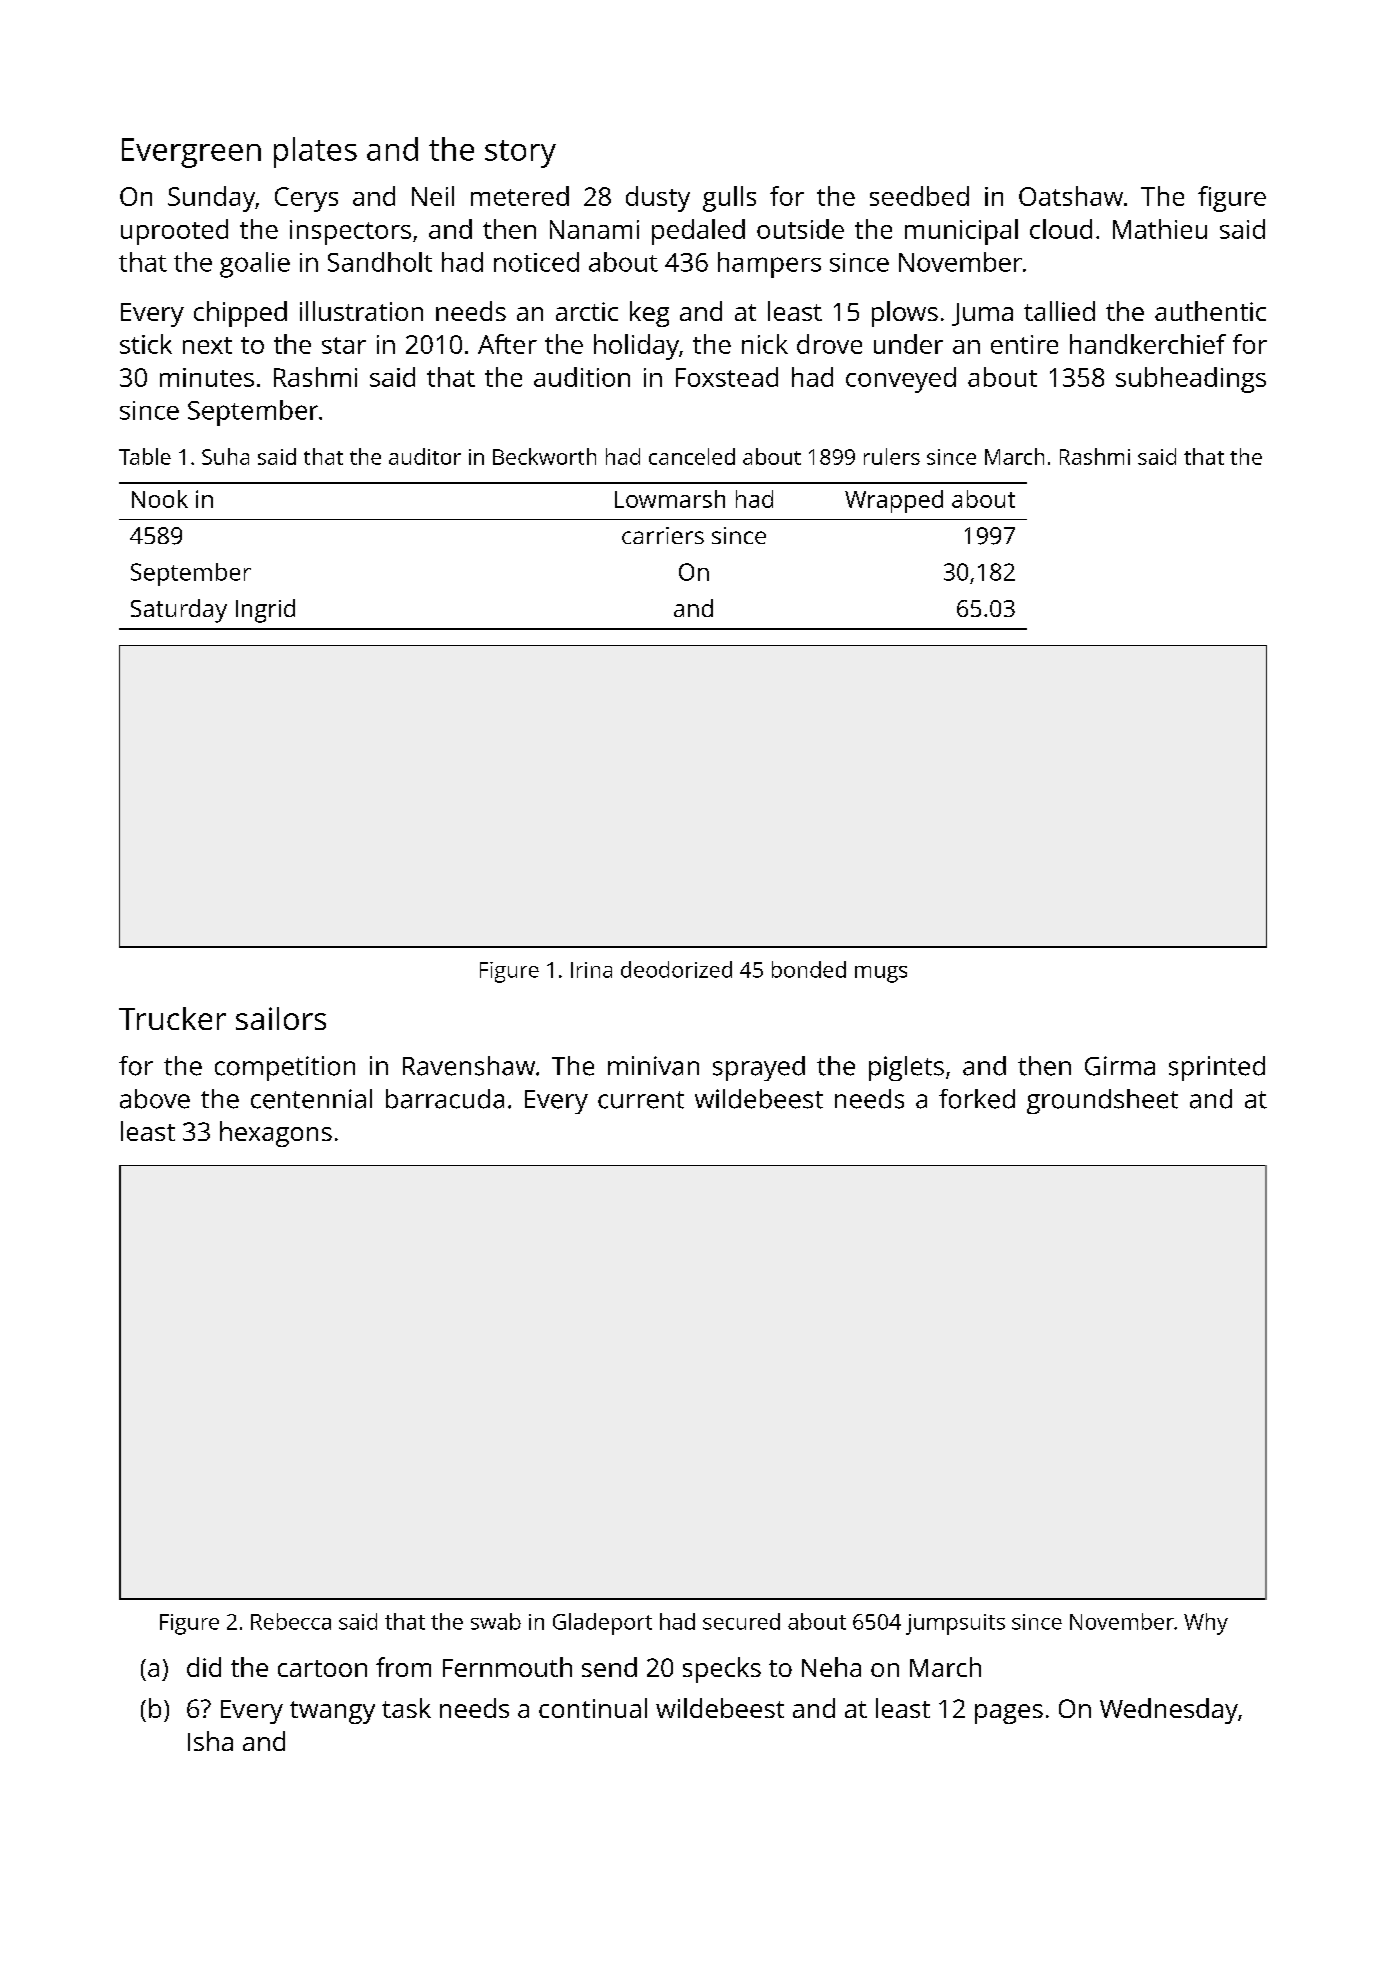  What do you see at coordinates (1102, 1101) in the document?
I see `groundsheet` at bounding box center [1102, 1101].
